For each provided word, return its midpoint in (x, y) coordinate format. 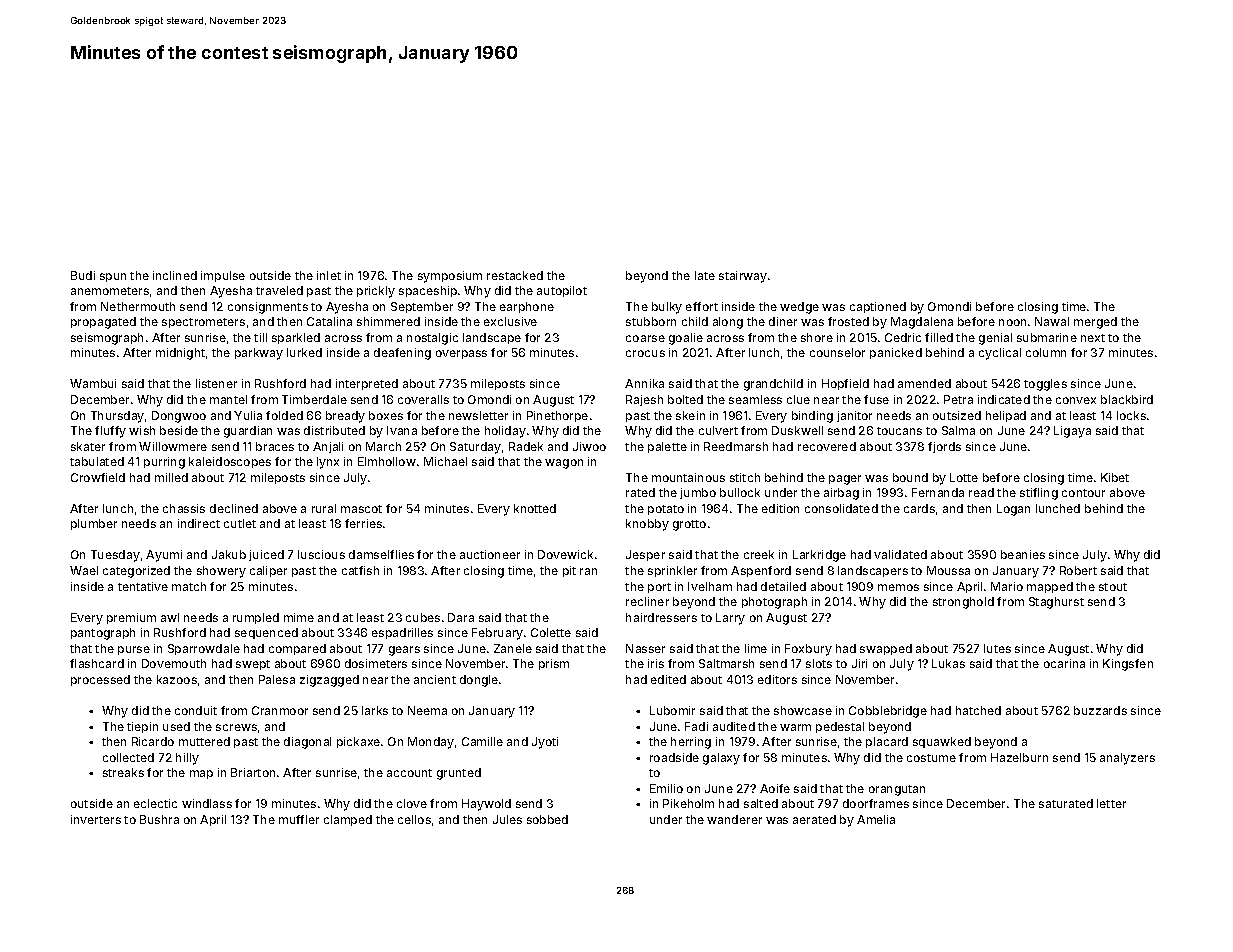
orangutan (897, 790)
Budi (83, 275)
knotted (535, 508)
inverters (96, 819)
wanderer (734, 819)
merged (1095, 323)
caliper (268, 571)
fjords (944, 447)
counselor (837, 352)
